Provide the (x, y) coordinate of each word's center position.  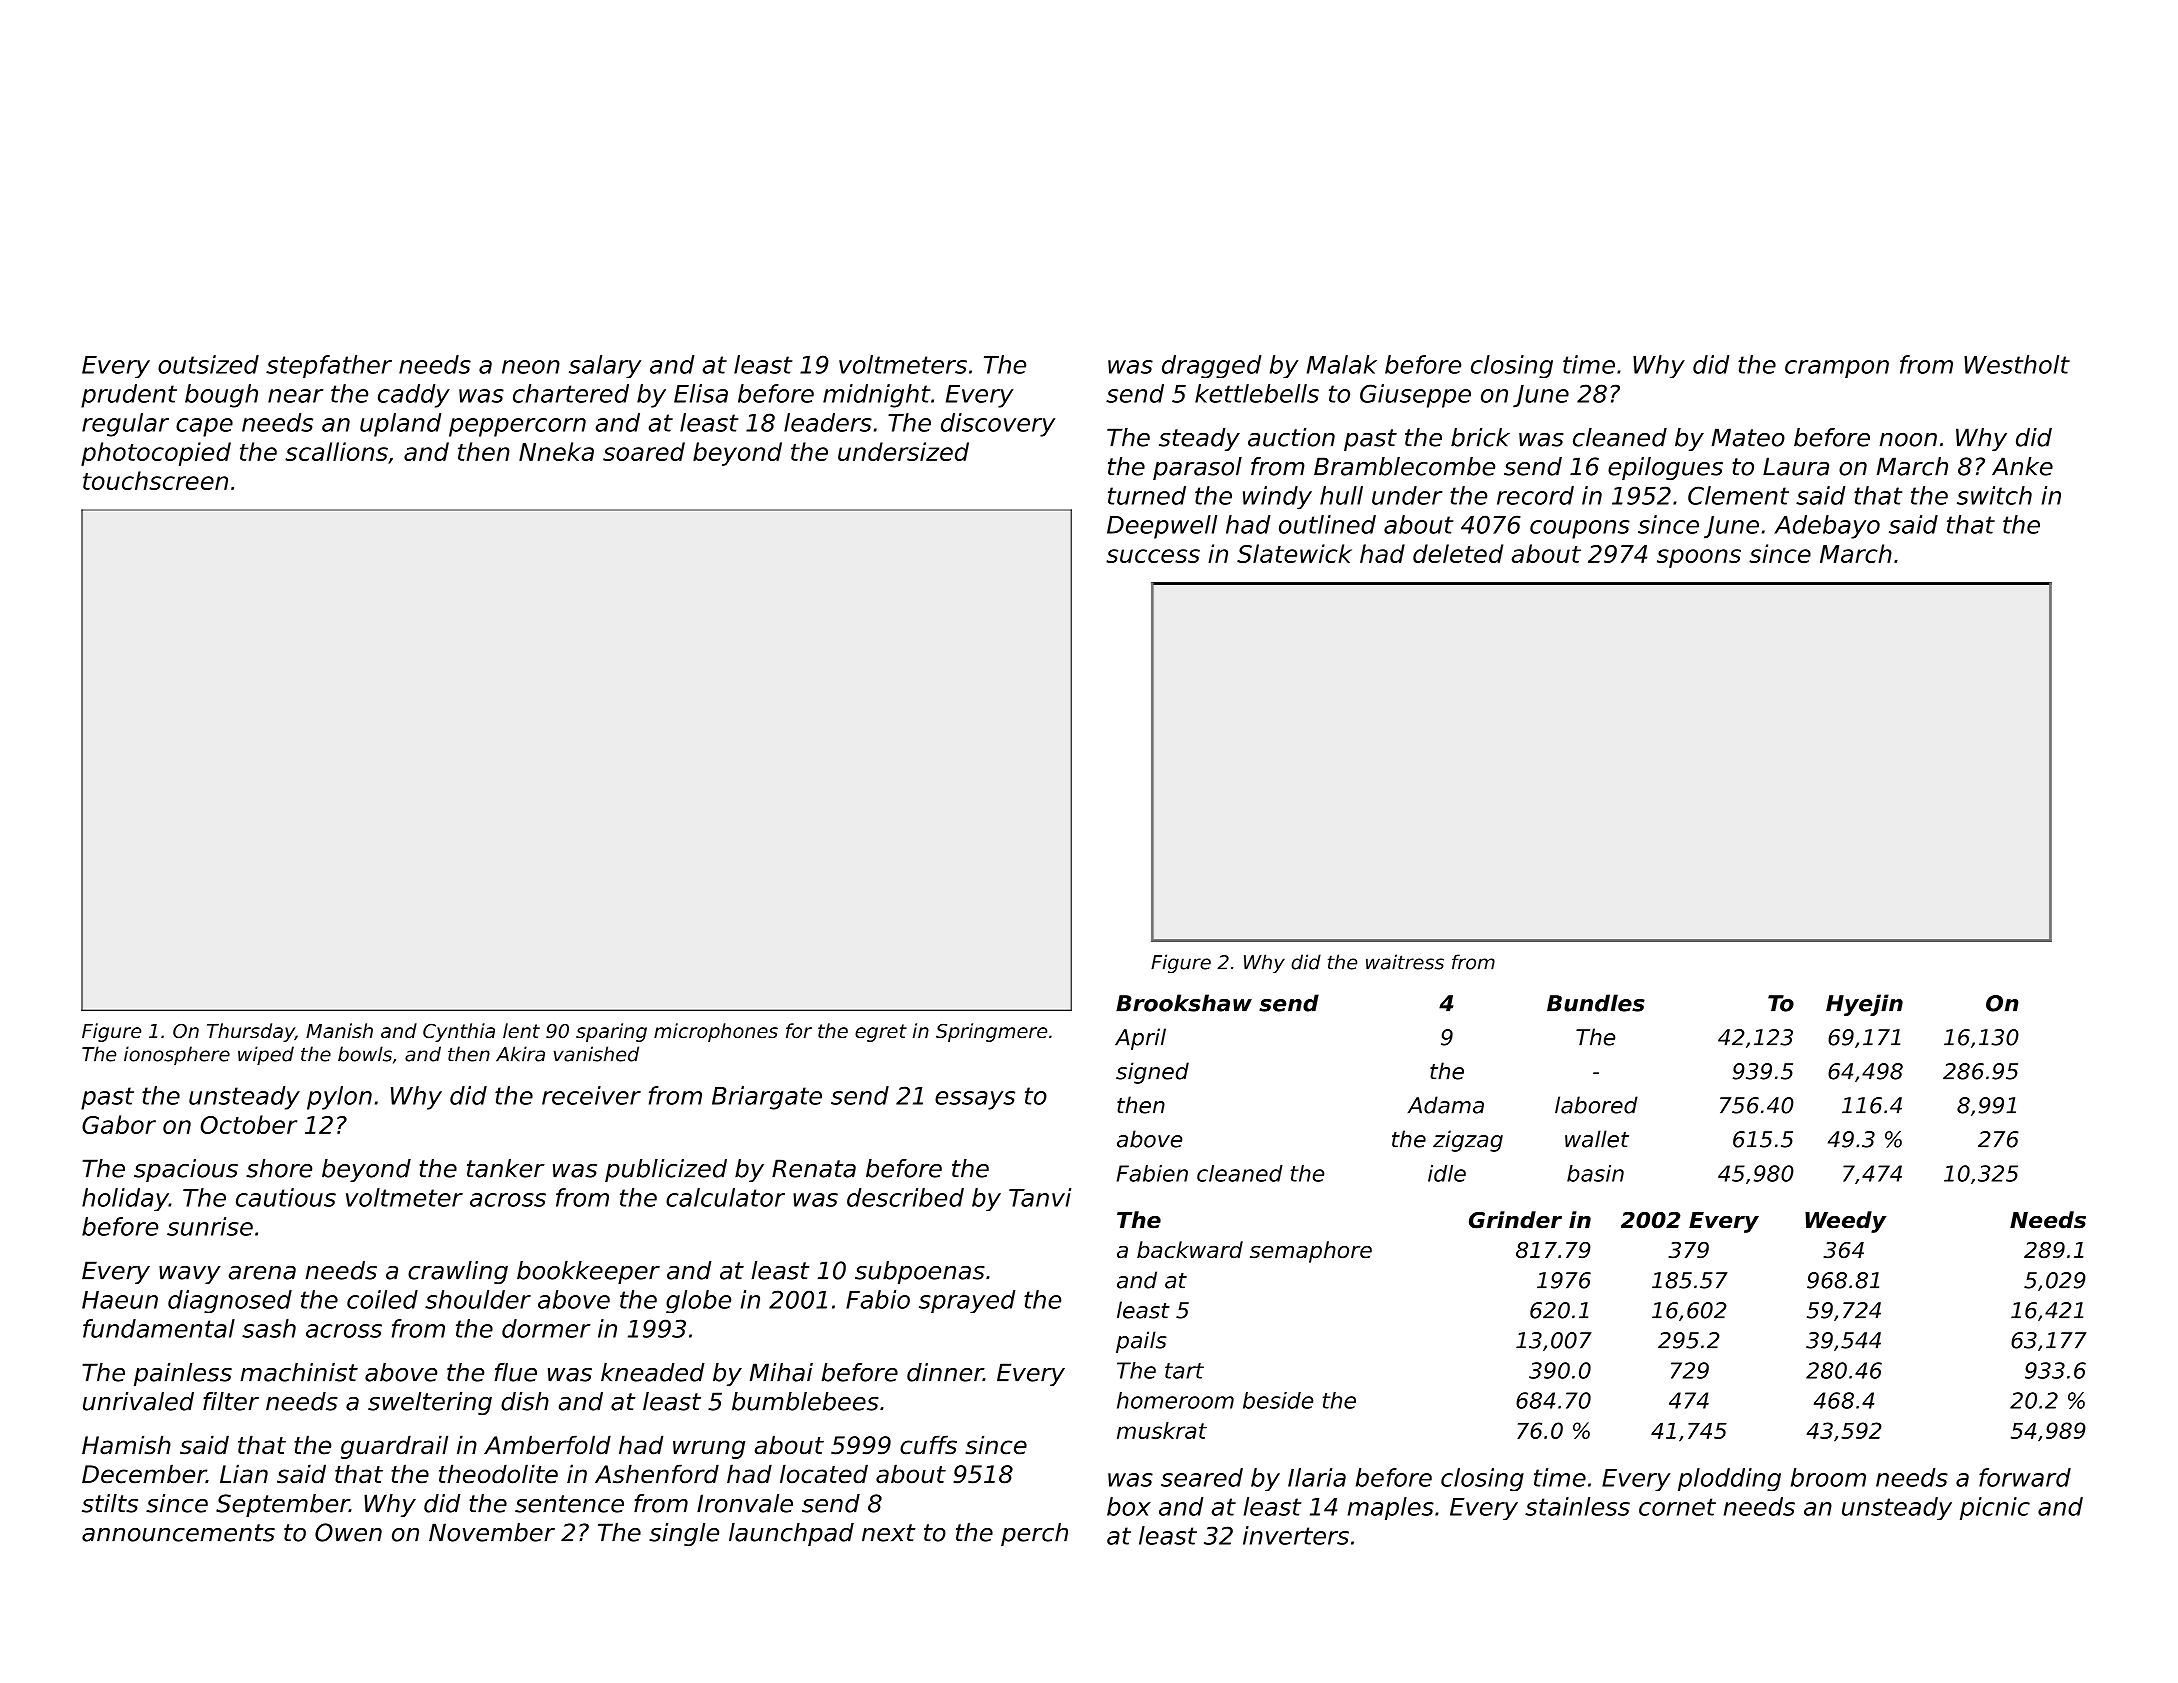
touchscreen (155, 480)
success (1153, 556)
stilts (110, 1503)
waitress (1405, 962)
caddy (414, 396)
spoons (1699, 558)
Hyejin (1864, 1005)
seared (1202, 1477)
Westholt (2017, 364)
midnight (876, 396)
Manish (339, 1030)
